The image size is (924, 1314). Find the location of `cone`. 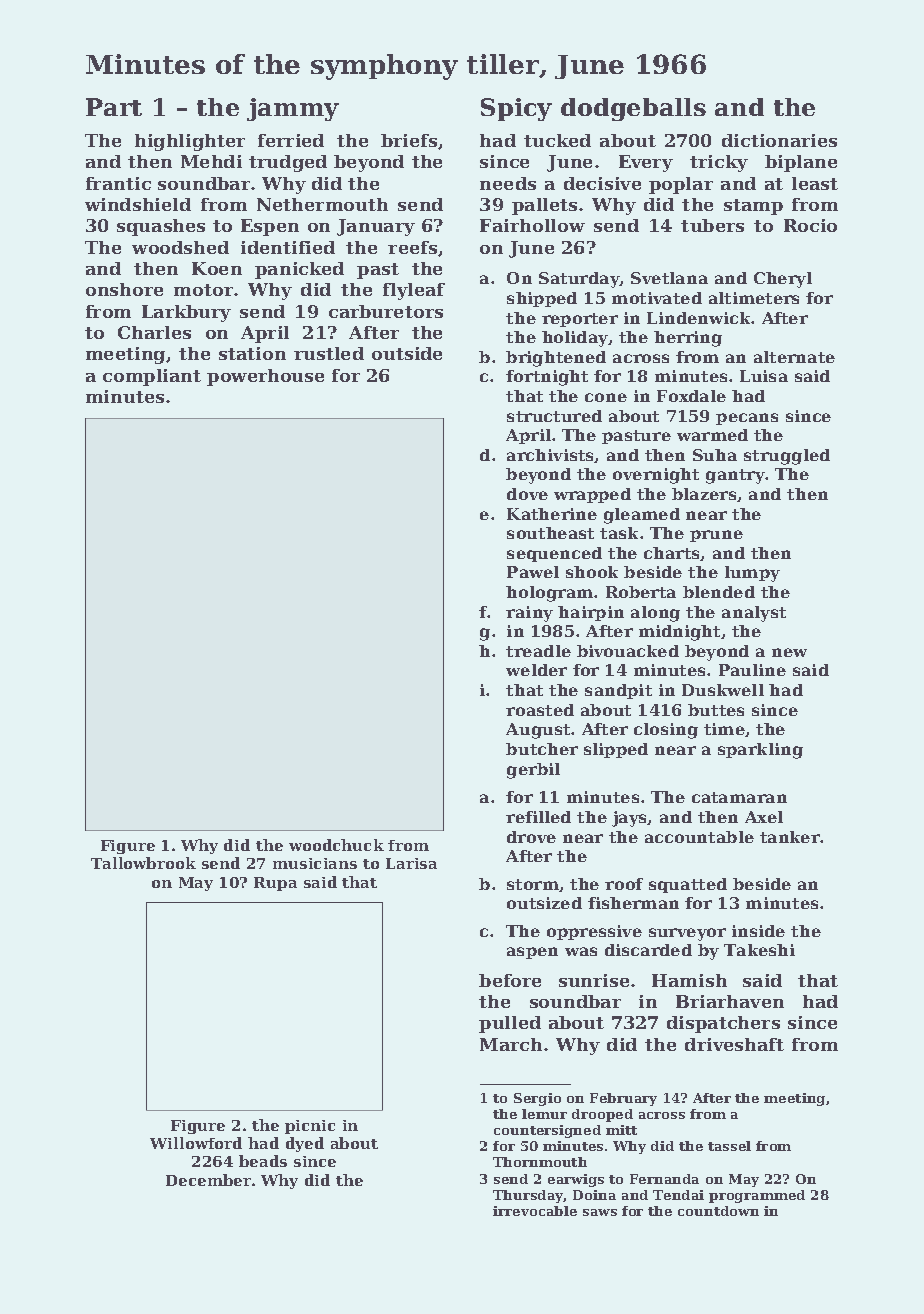

cone is located at coordinates (606, 397).
